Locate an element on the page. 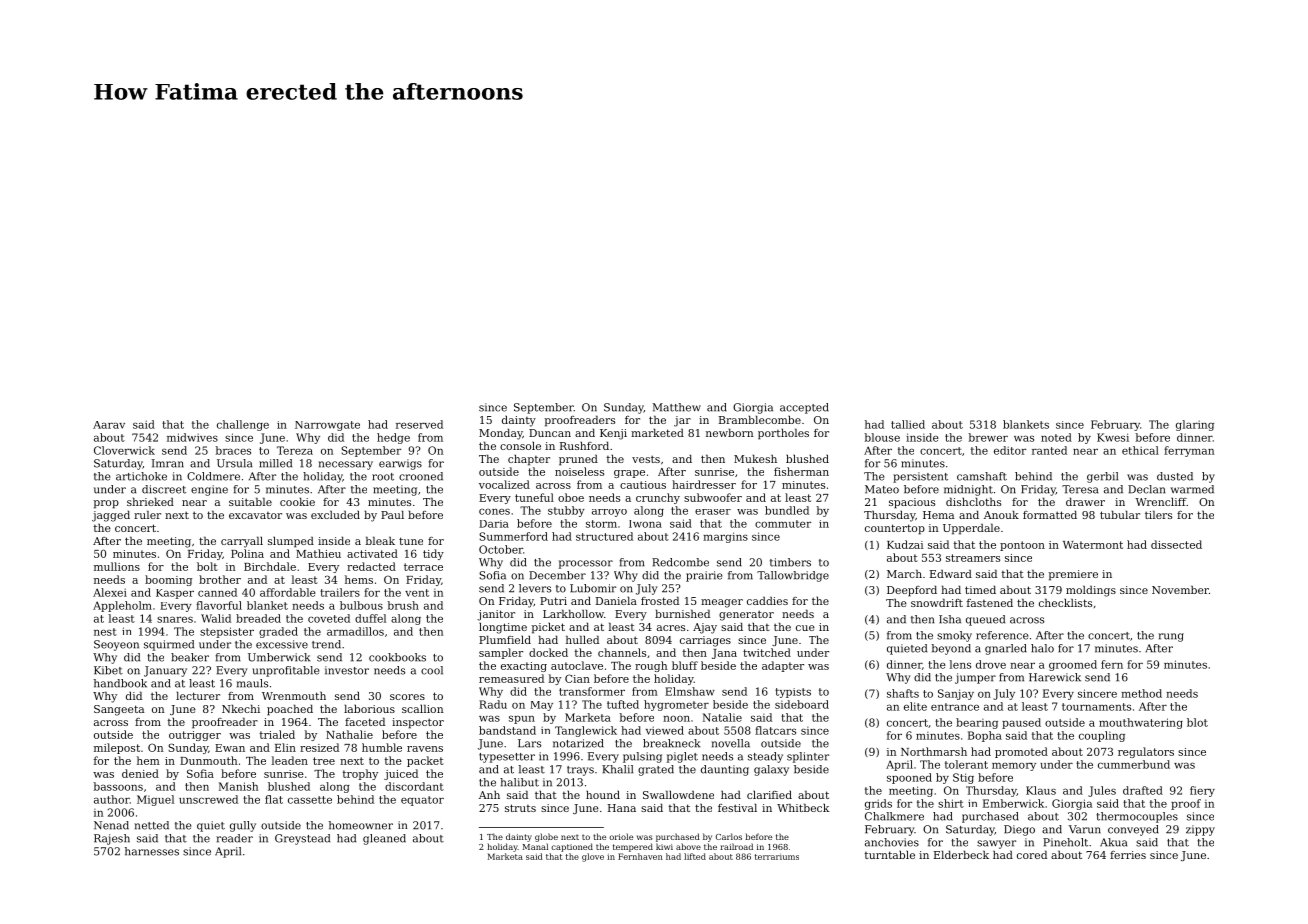 Image resolution: width=1308 pixels, height=924 pixels. Hana is located at coordinates (622, 808).
